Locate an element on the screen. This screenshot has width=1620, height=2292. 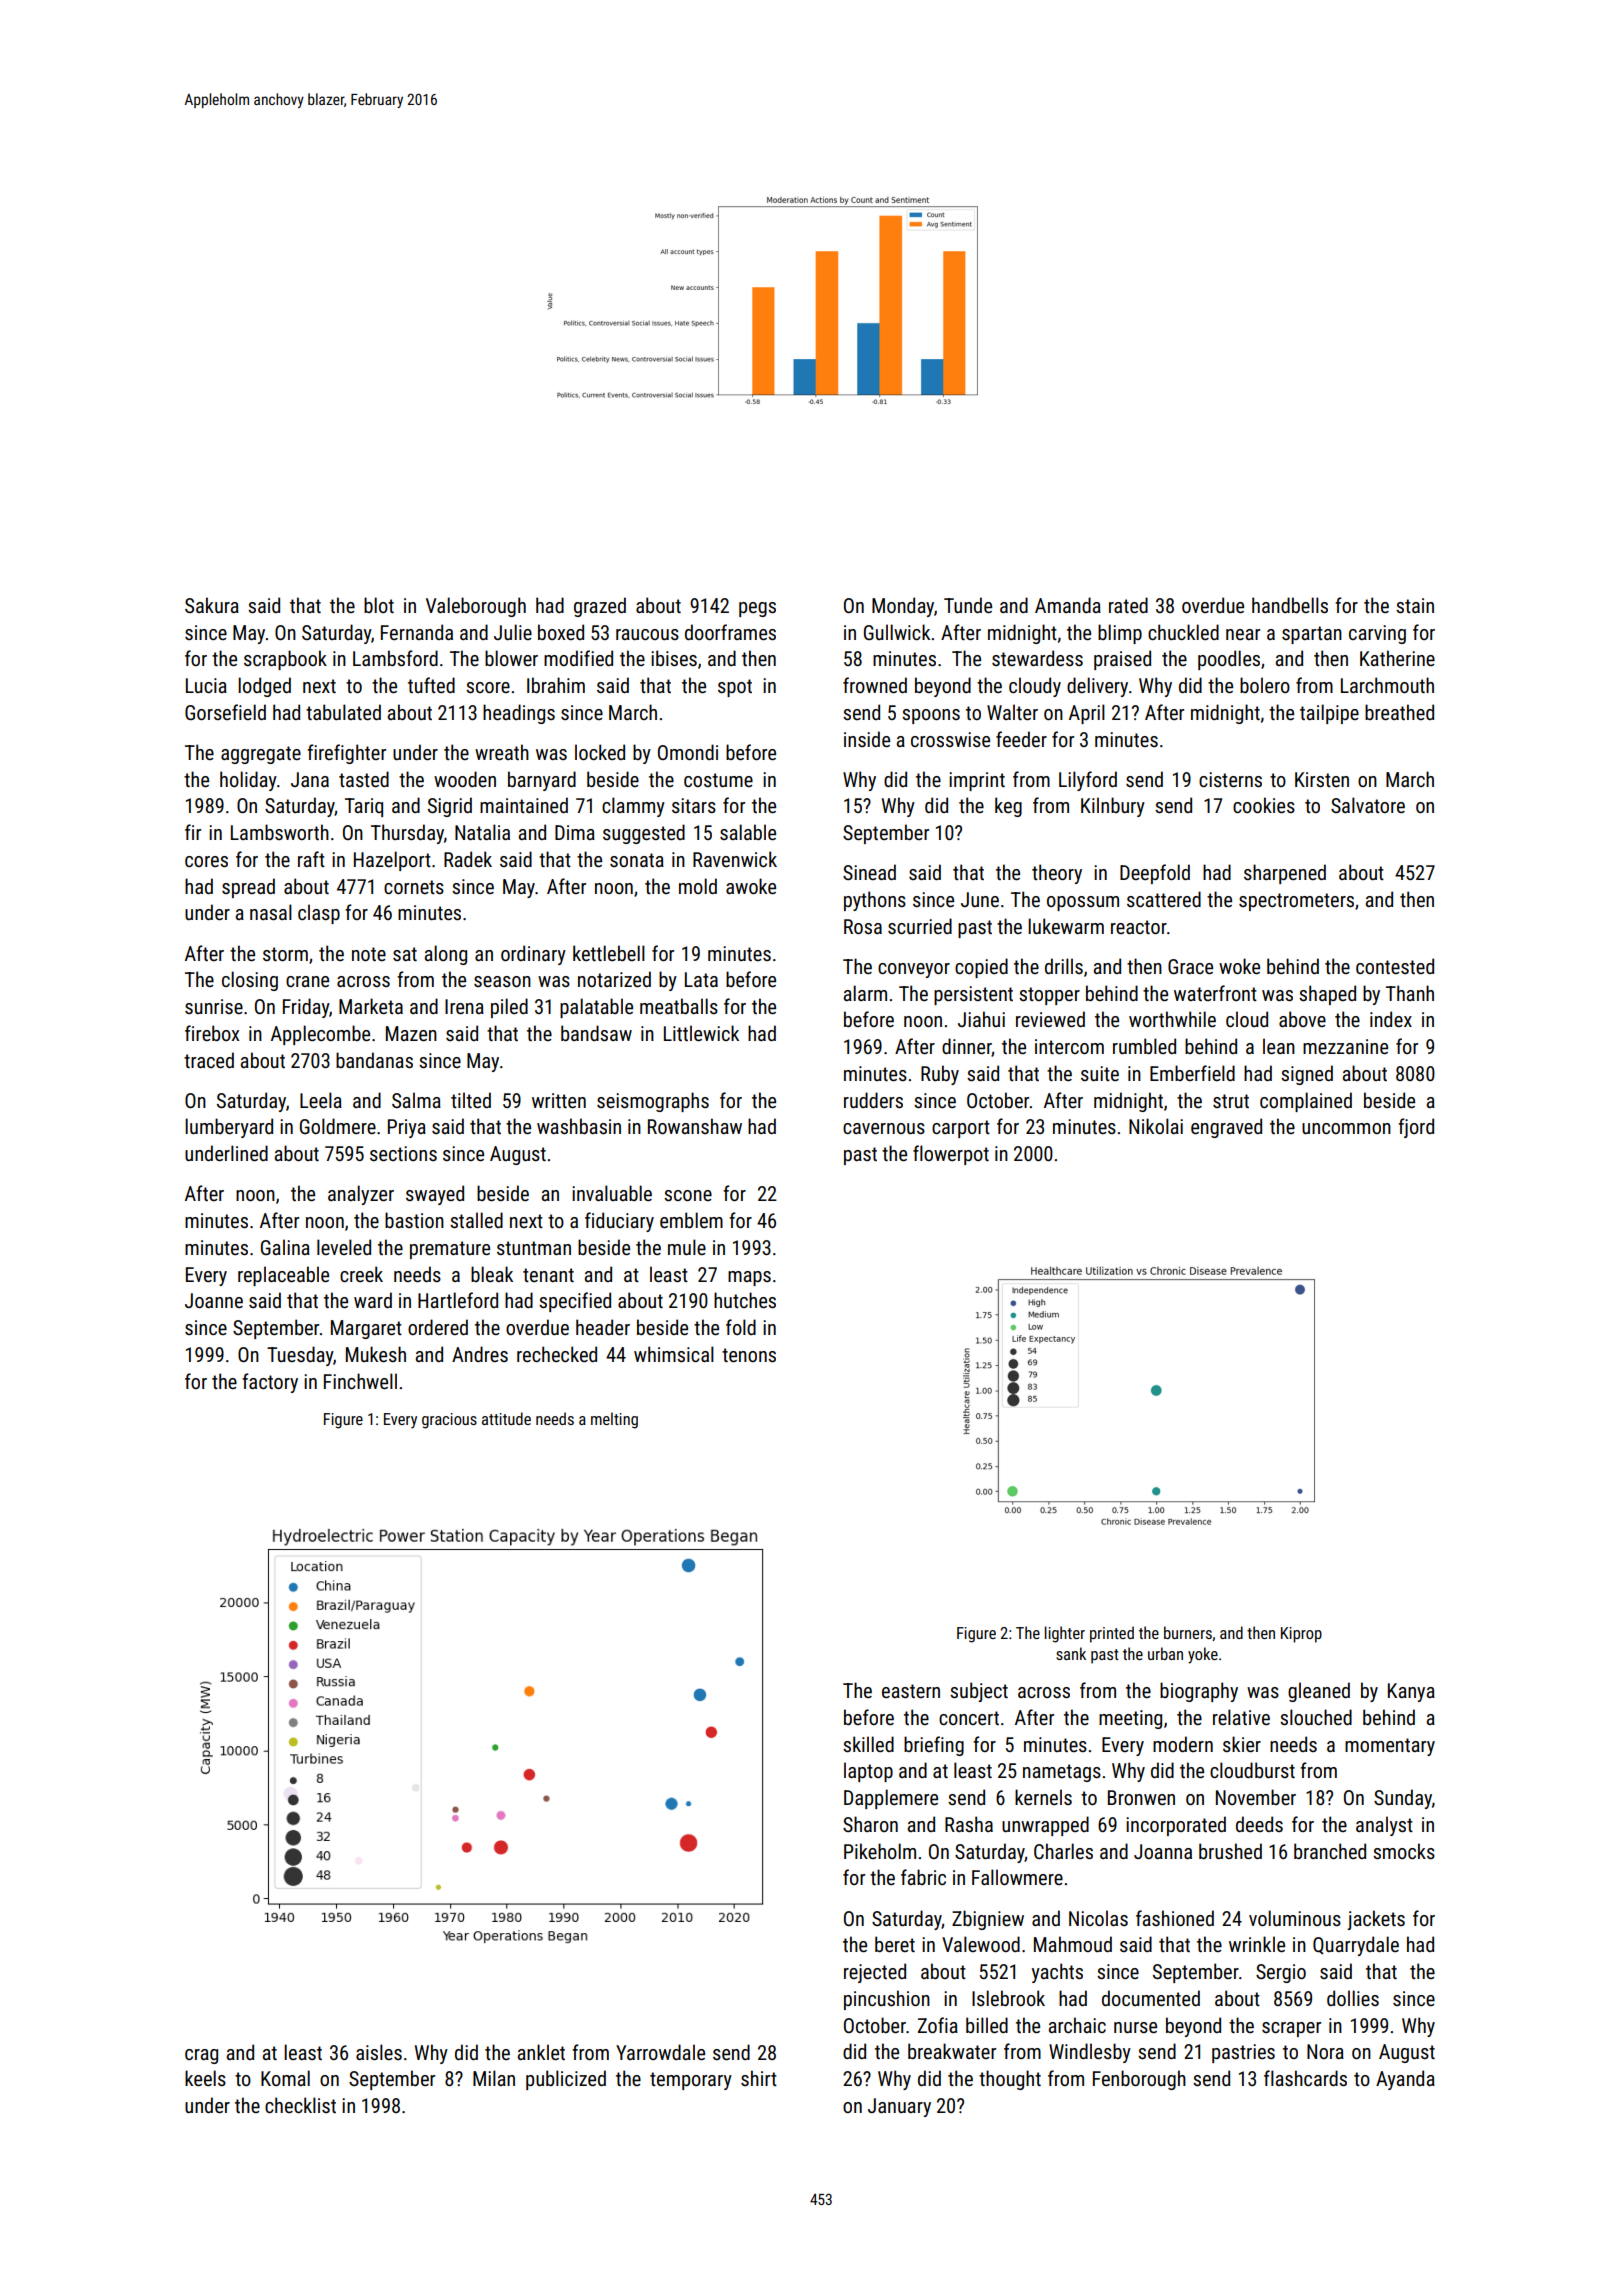
skilled is located at coordinates (868, 1744).
